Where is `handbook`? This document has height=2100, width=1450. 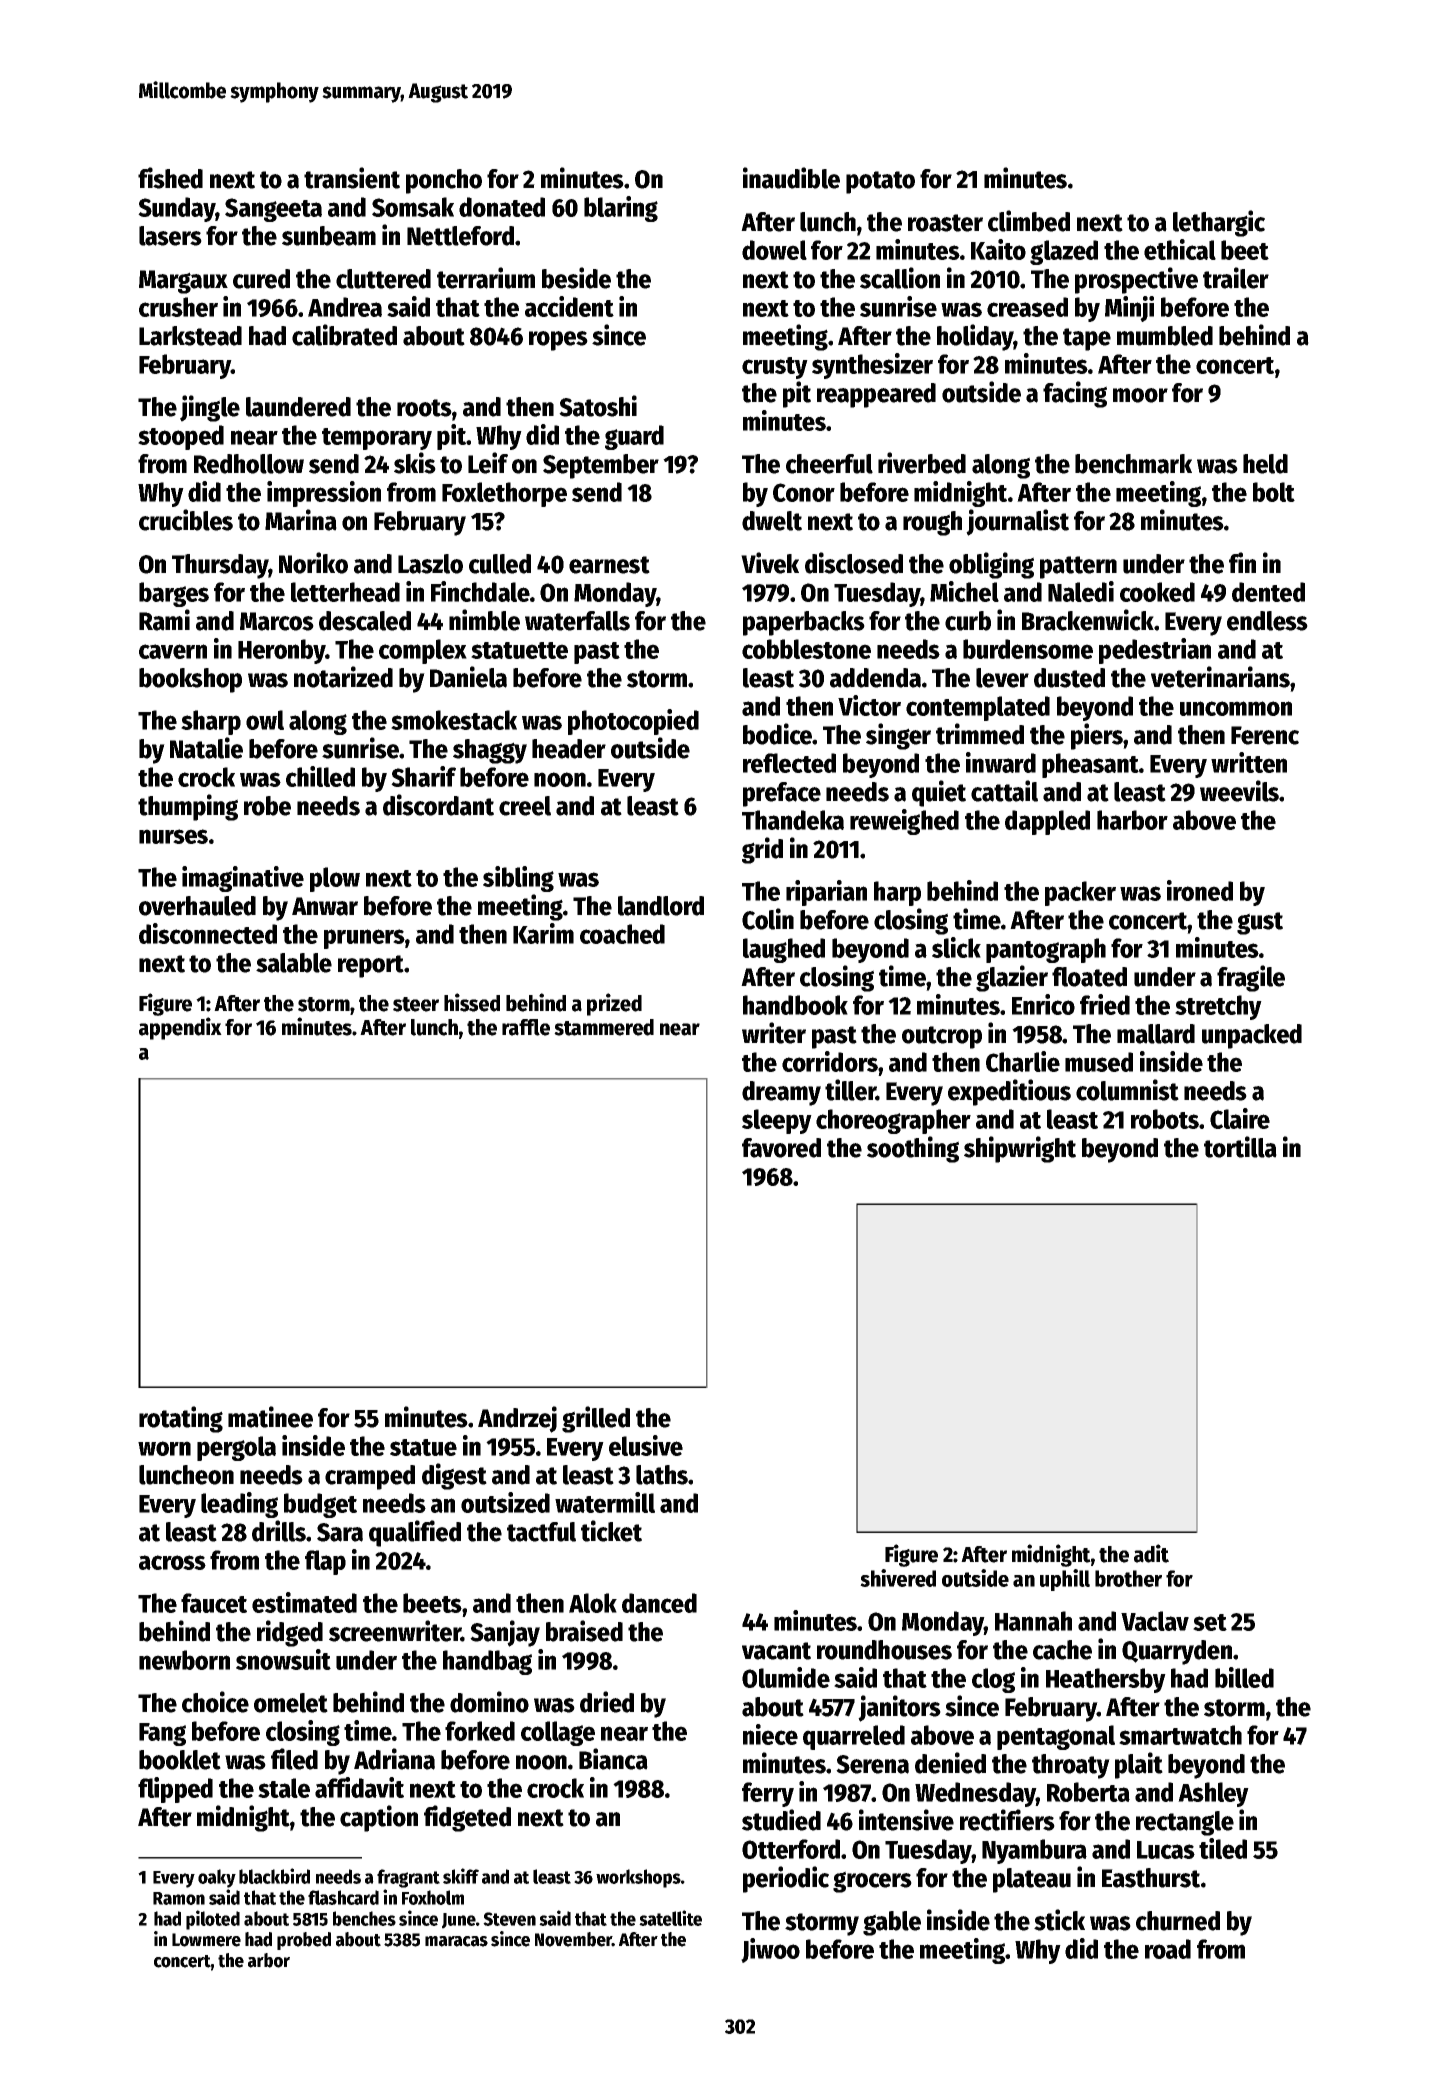 handbook is located at coordinates (795, 1005).
